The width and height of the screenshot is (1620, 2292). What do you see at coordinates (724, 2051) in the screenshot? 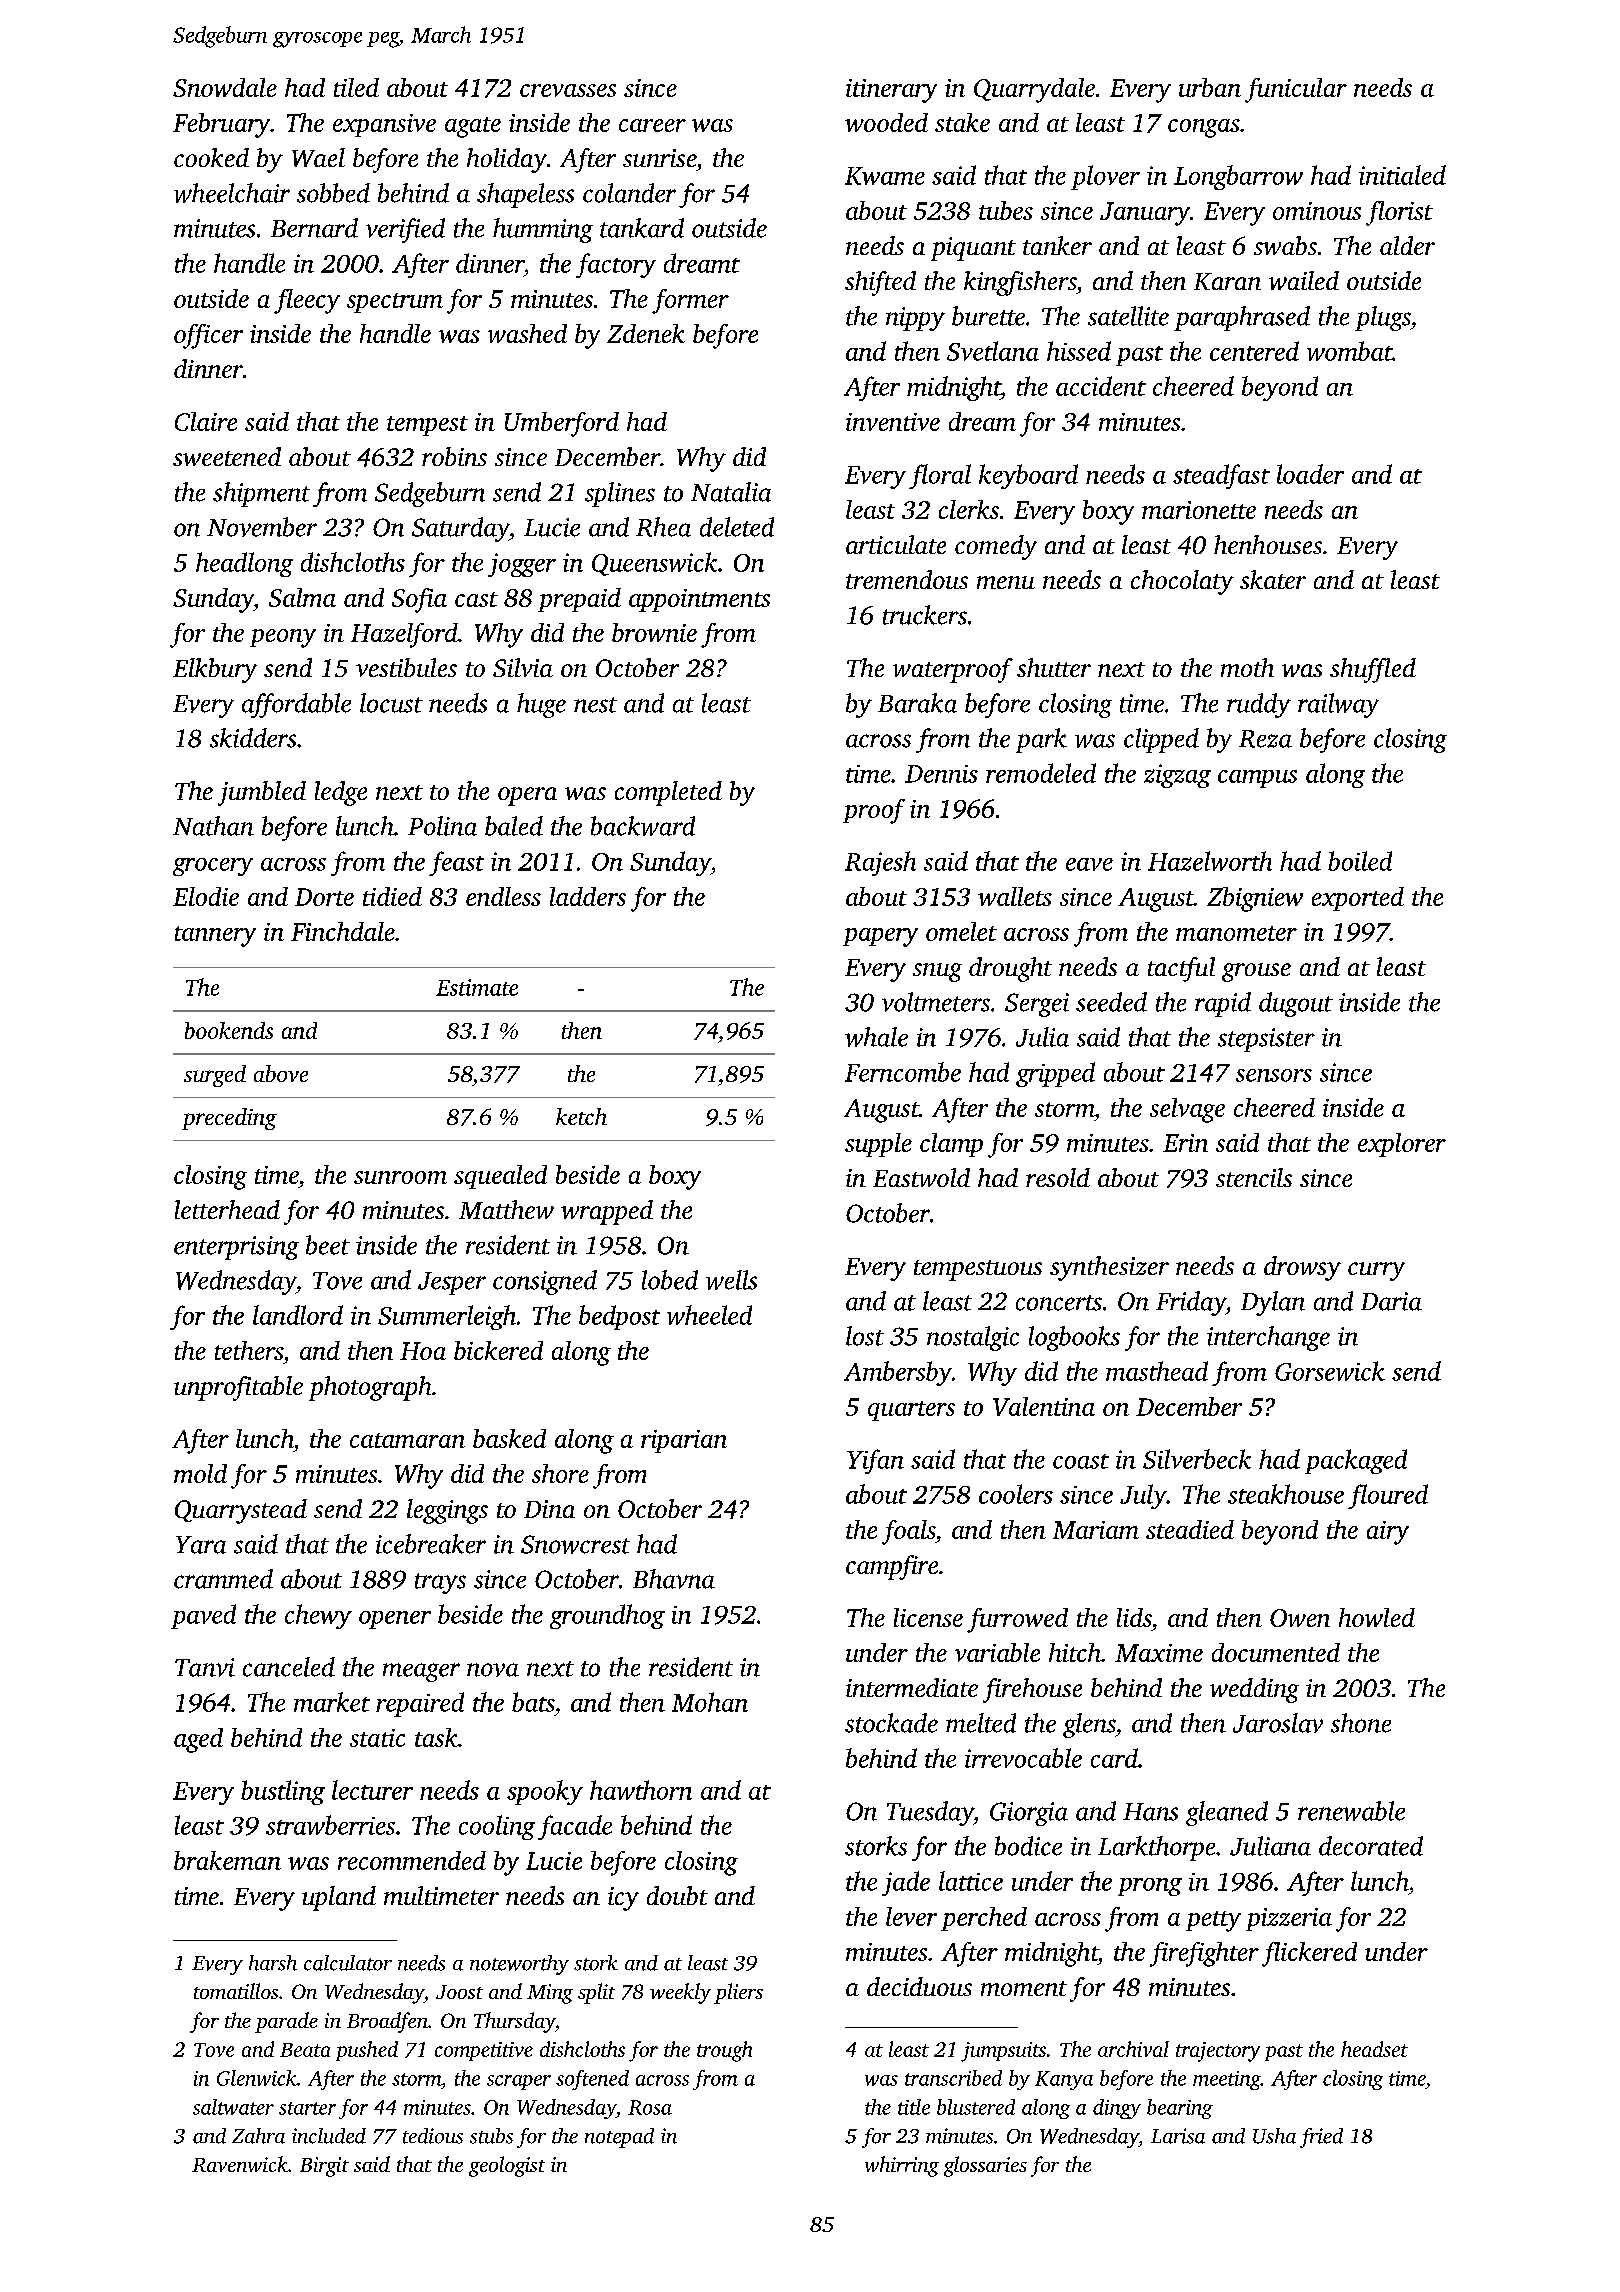
I see `trough` at bounding box center [724, 2051].
